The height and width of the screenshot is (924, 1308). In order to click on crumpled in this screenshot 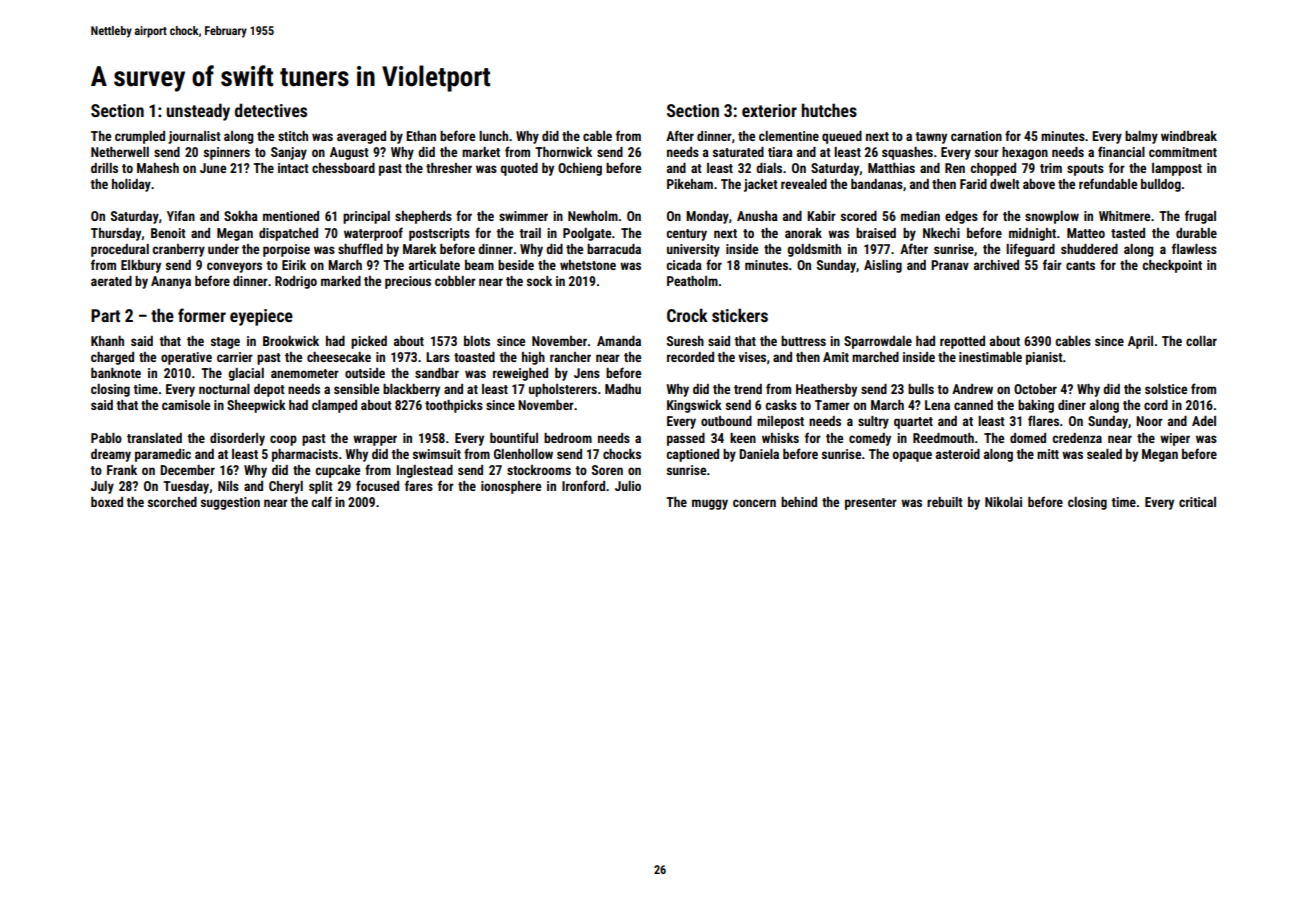, I will do `click(140, 137)`.
